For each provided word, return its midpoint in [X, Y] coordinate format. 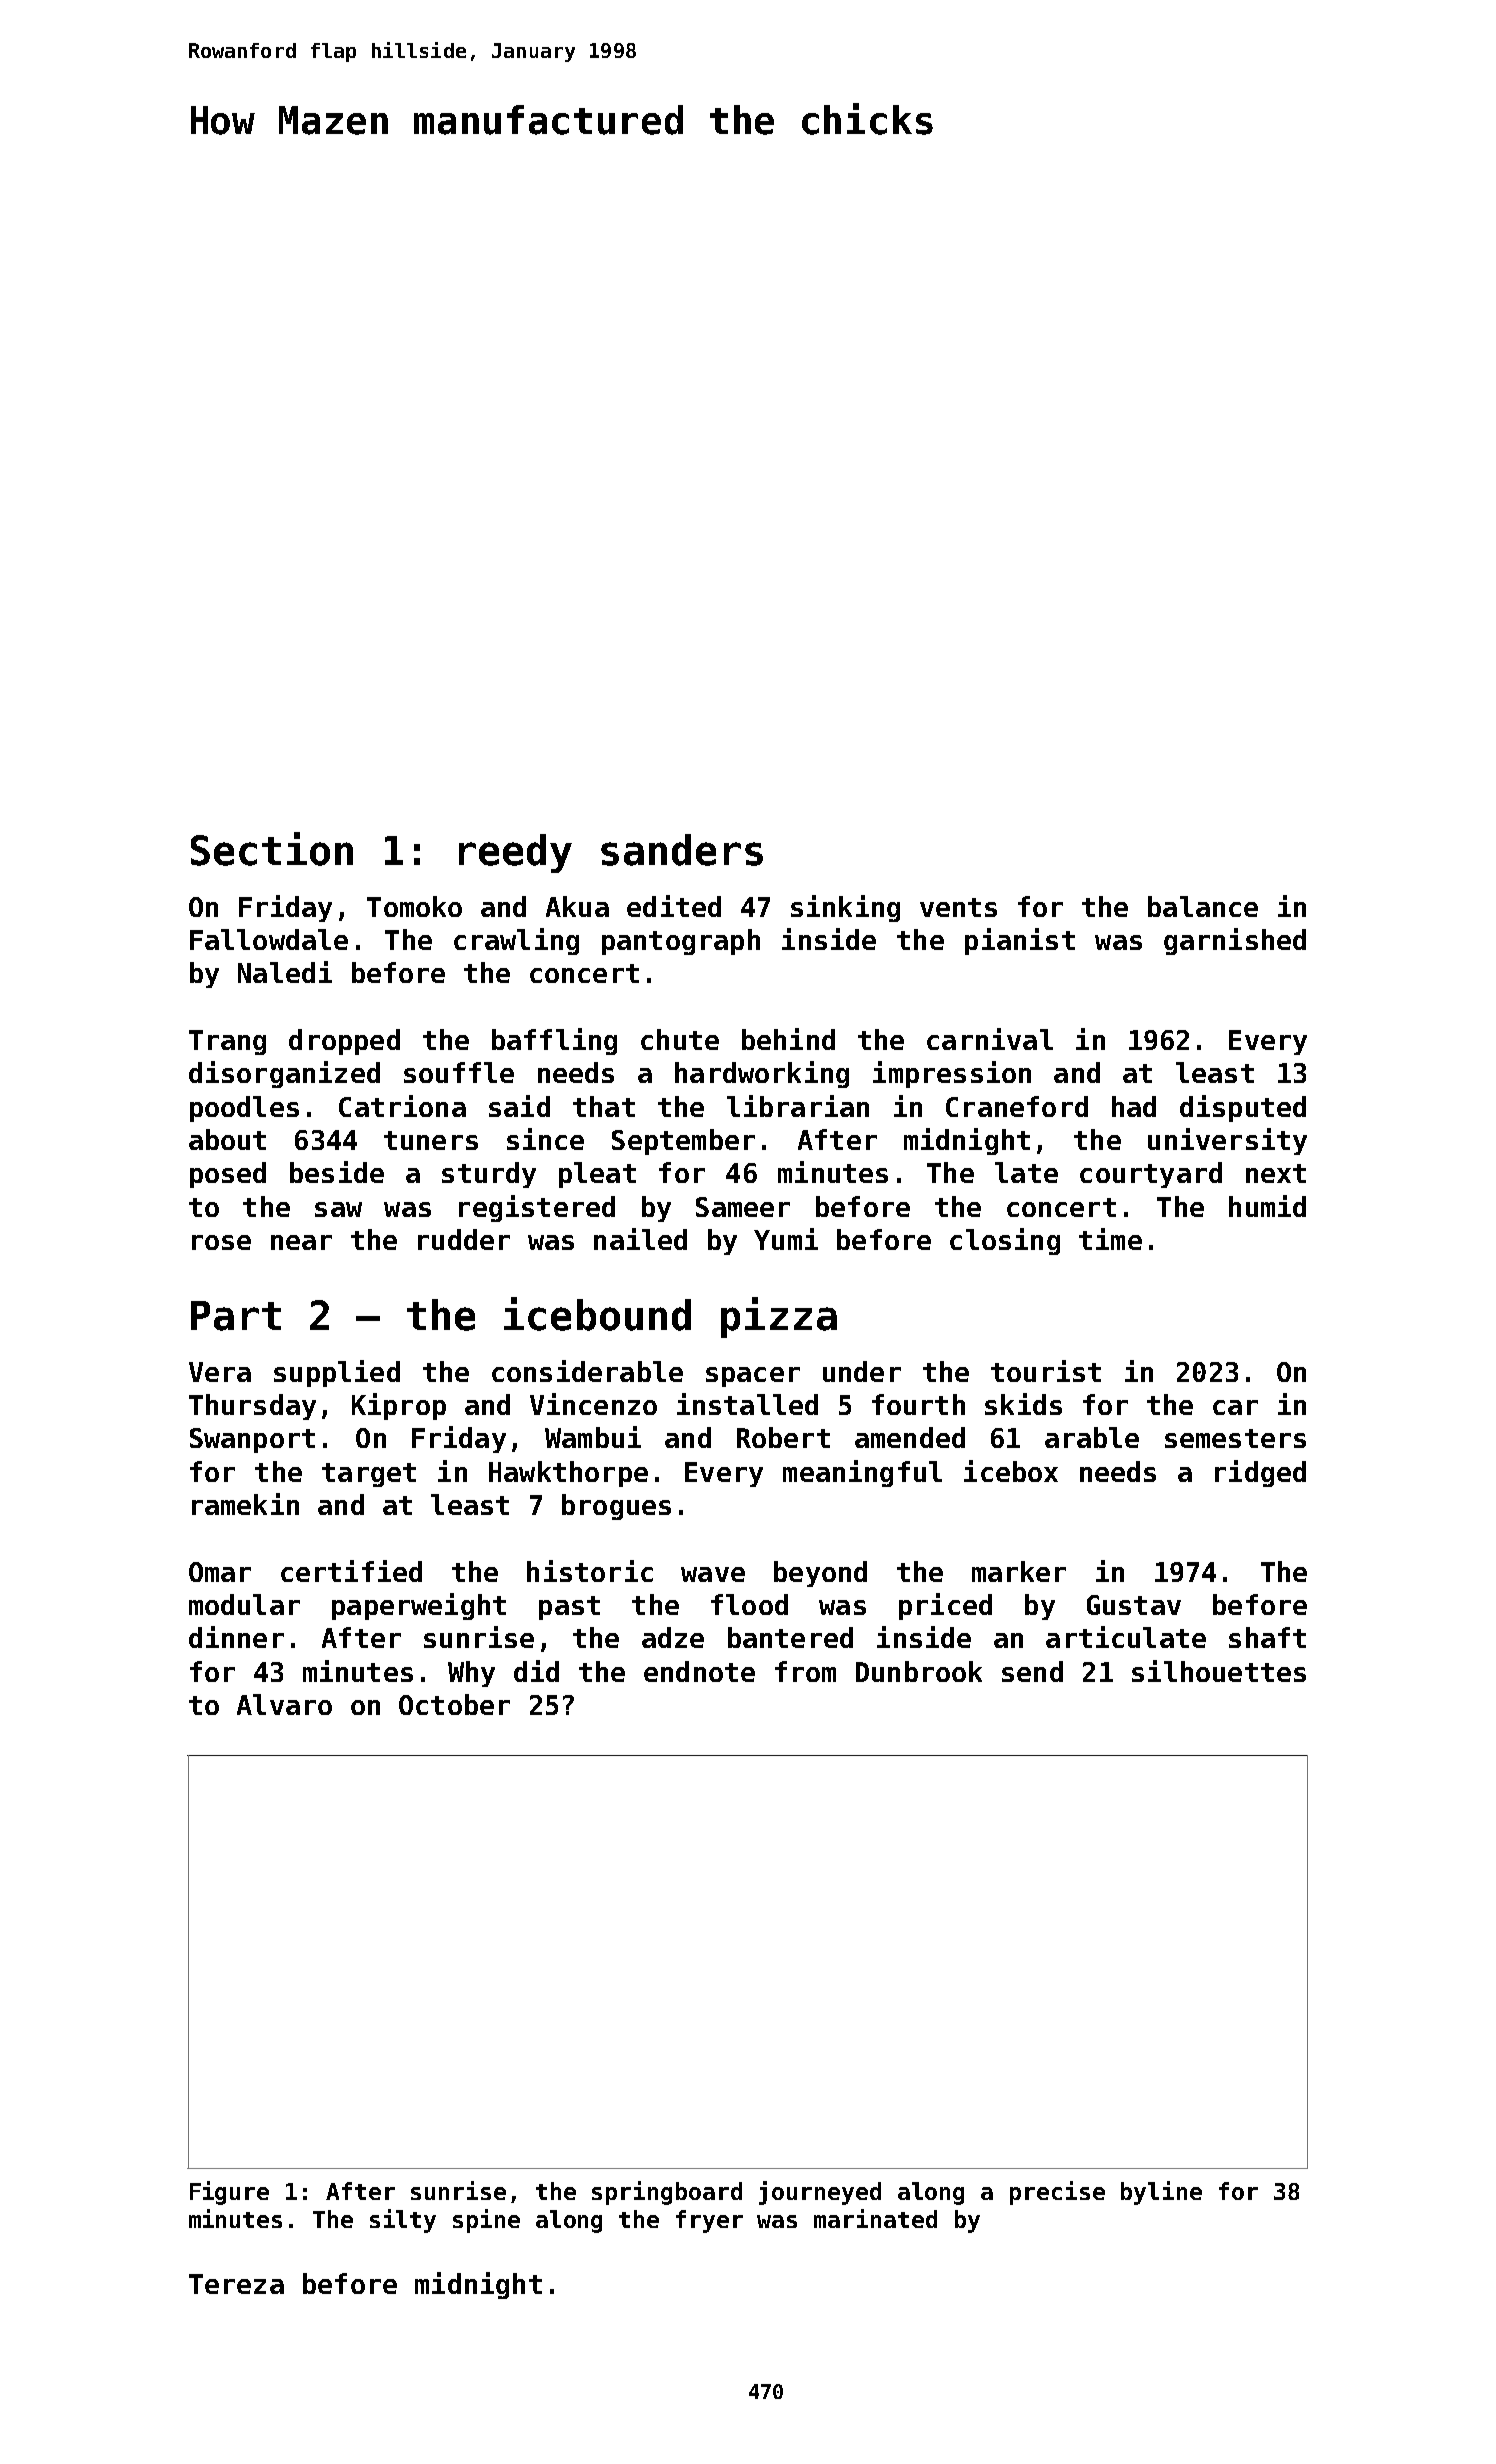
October [454, 1704]
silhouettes [1219, 1671]
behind [788, 1039]
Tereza [236, 2284]
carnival [990, 1039]
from [805, 1671]
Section [272, 849]
